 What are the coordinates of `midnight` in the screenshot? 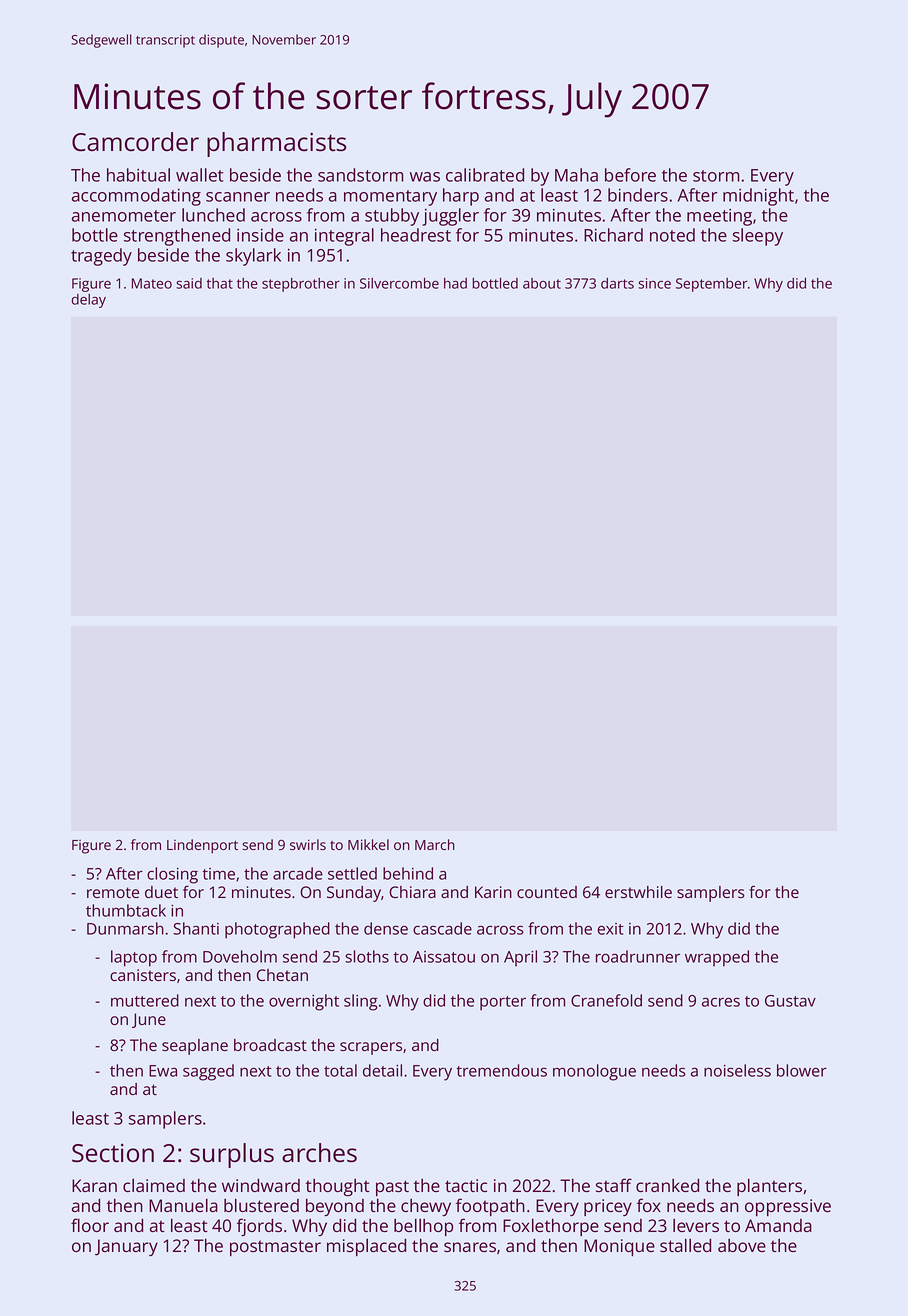 It's located at (758, 197).
